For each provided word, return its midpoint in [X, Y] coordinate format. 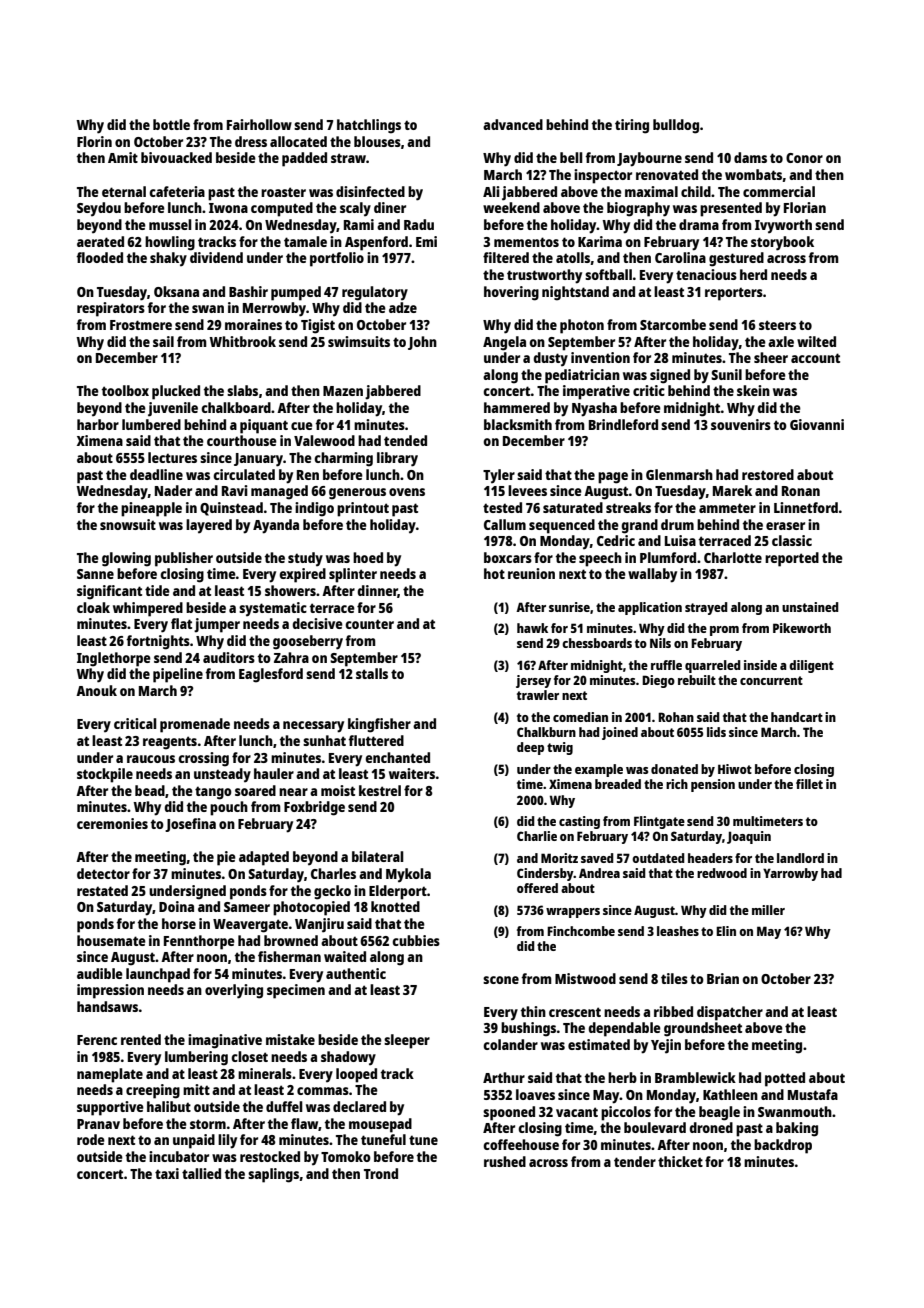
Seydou [99, 209]
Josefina [190, 825]
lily [227, 1141]
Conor [804, 158]
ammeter [727, 508]
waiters [412, 773]
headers [710, 858]
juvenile [173, 409]
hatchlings [369, 126]
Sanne [95, 574]
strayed [706, 608]
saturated [573, 507]
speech [600, 559]
